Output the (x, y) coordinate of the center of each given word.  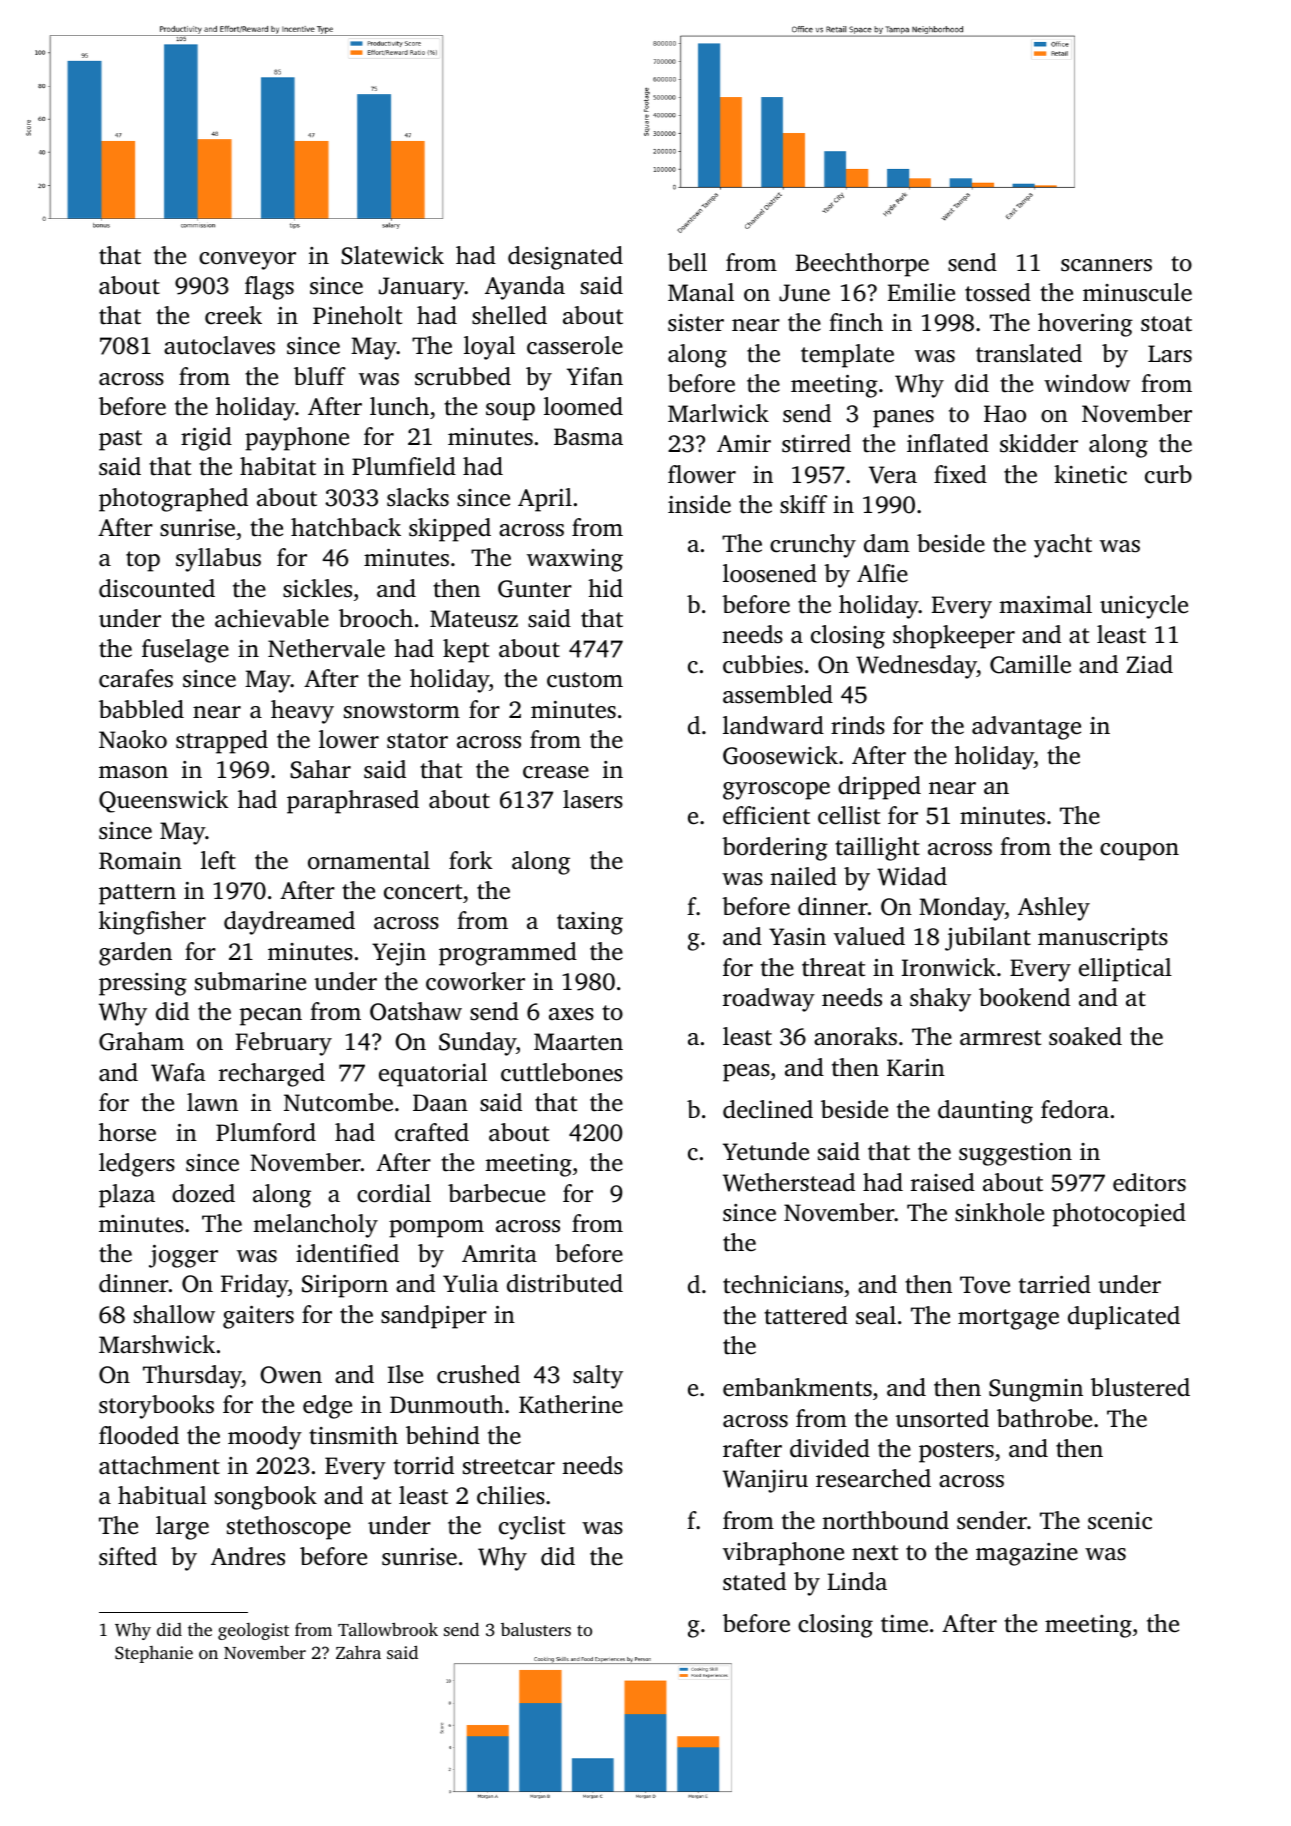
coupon (1139, 852)
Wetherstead (789, 1182)
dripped (879, 788)
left (218, 860)
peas (746, 1073)
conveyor (247, 261)
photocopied (1119, 1215)
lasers (593, 799)
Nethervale (326, 648)
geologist (253, 1631)
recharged (272, 1075)
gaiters (258, 1317)
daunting (985, 1112)
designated (565, 258)
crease (556, 772)
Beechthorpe (862, 265)
